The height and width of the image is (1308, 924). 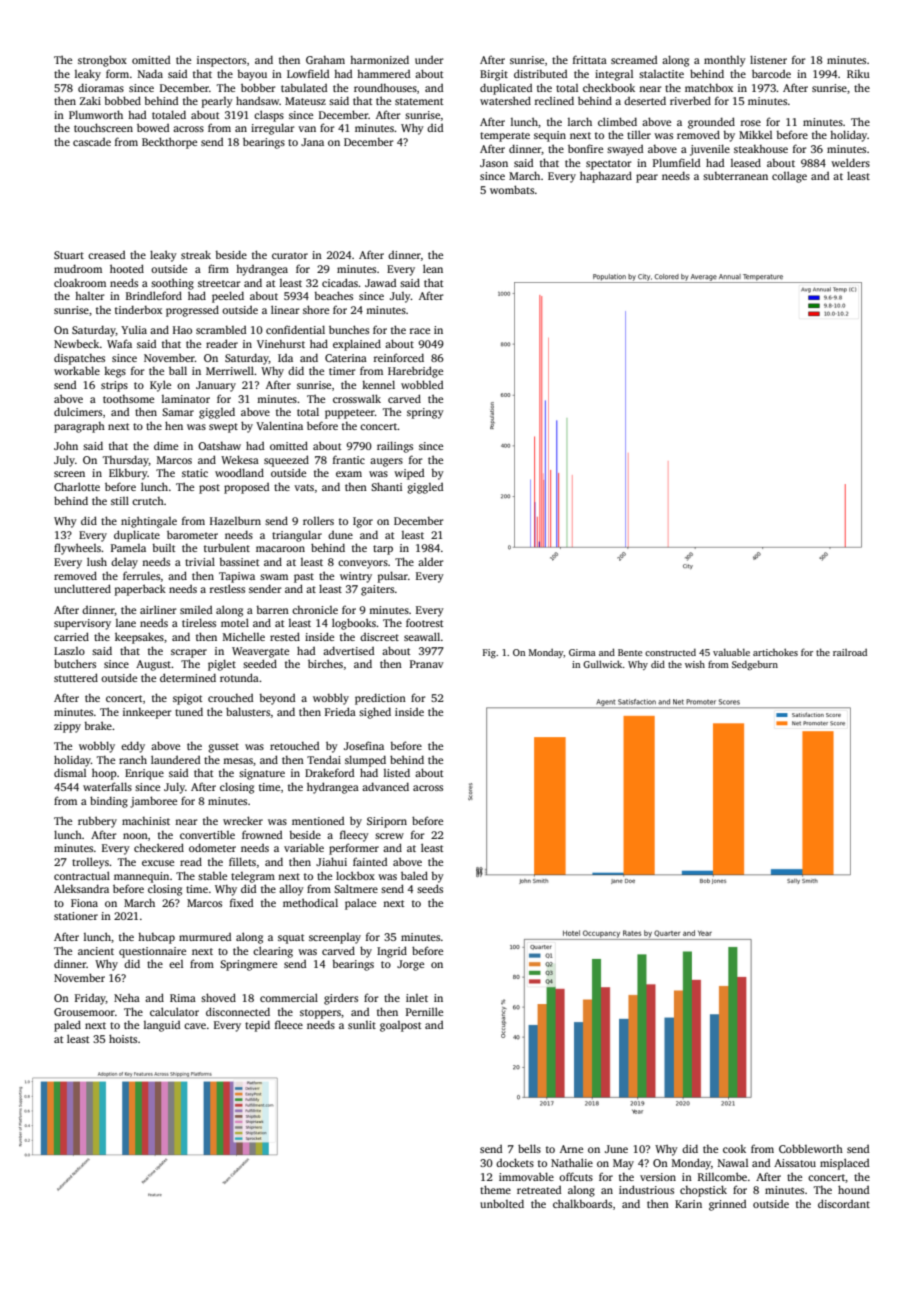 What do you see at coordinates (427, 664) in the image?
I see `Pranav` at bounding box center [427, 664].
